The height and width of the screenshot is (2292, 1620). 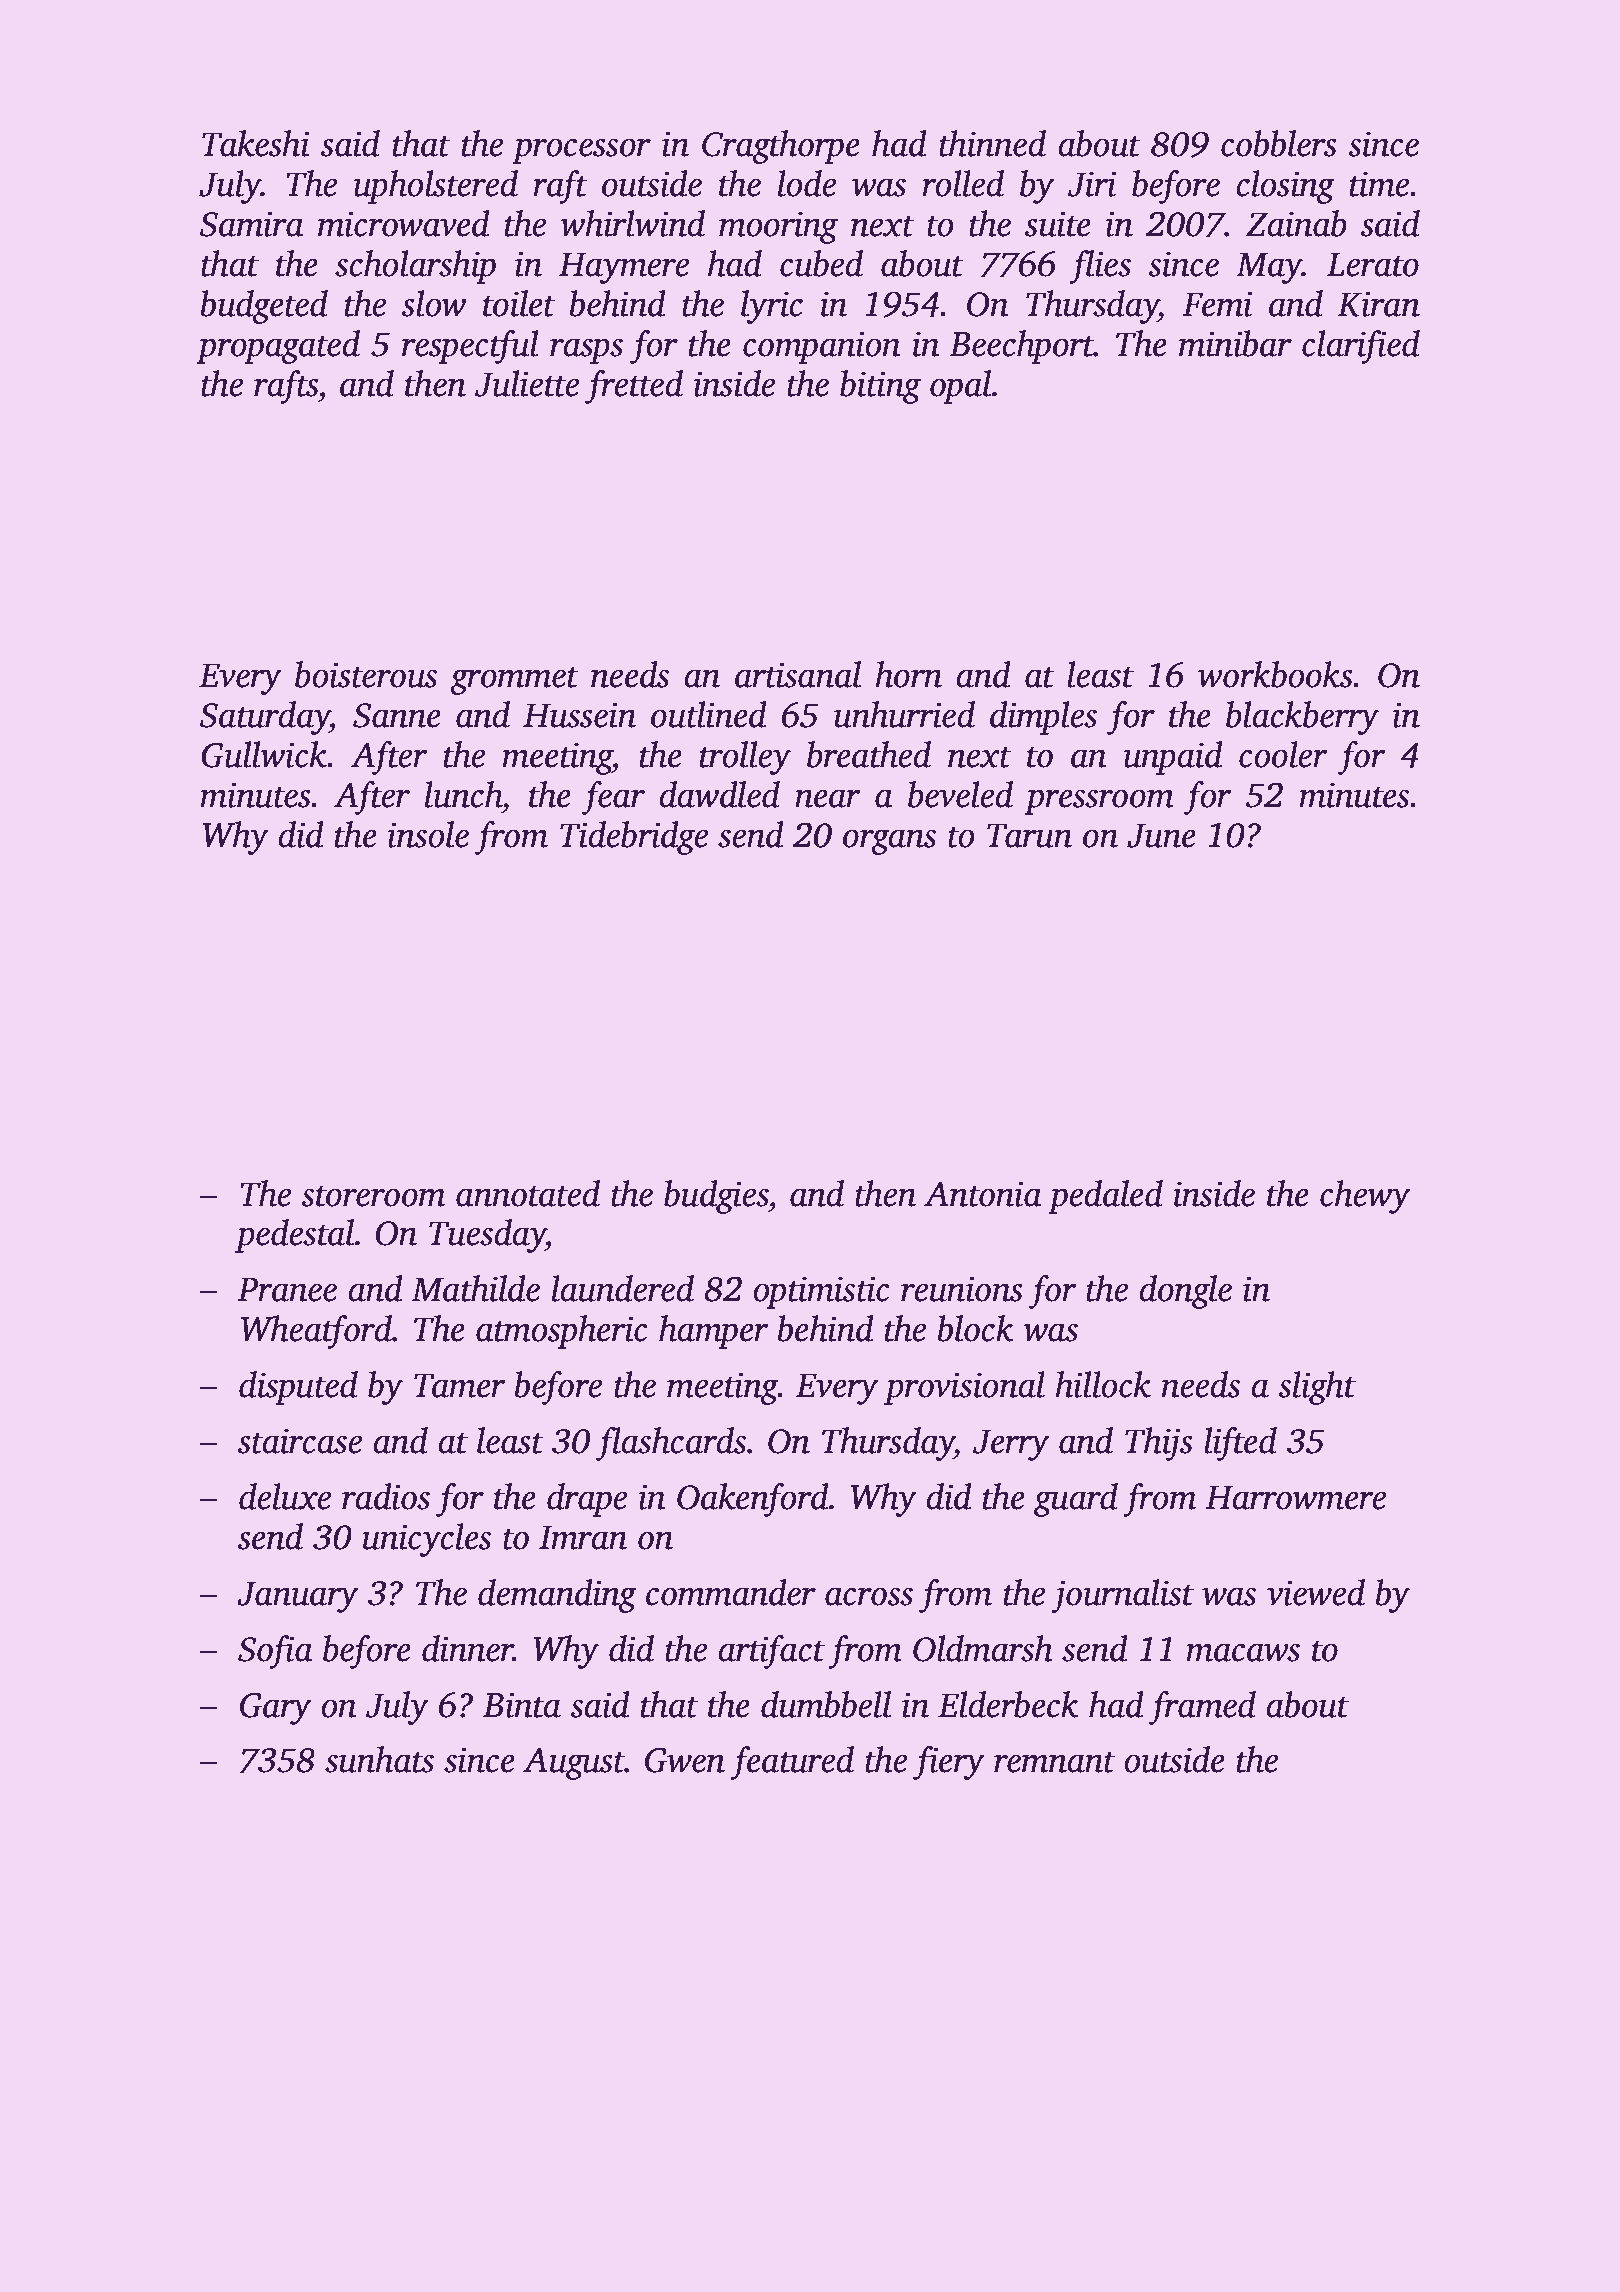 What do you see at coordinates (428, 834) in the screenshot?
I see `insole` at bounding box center [428, 834].
